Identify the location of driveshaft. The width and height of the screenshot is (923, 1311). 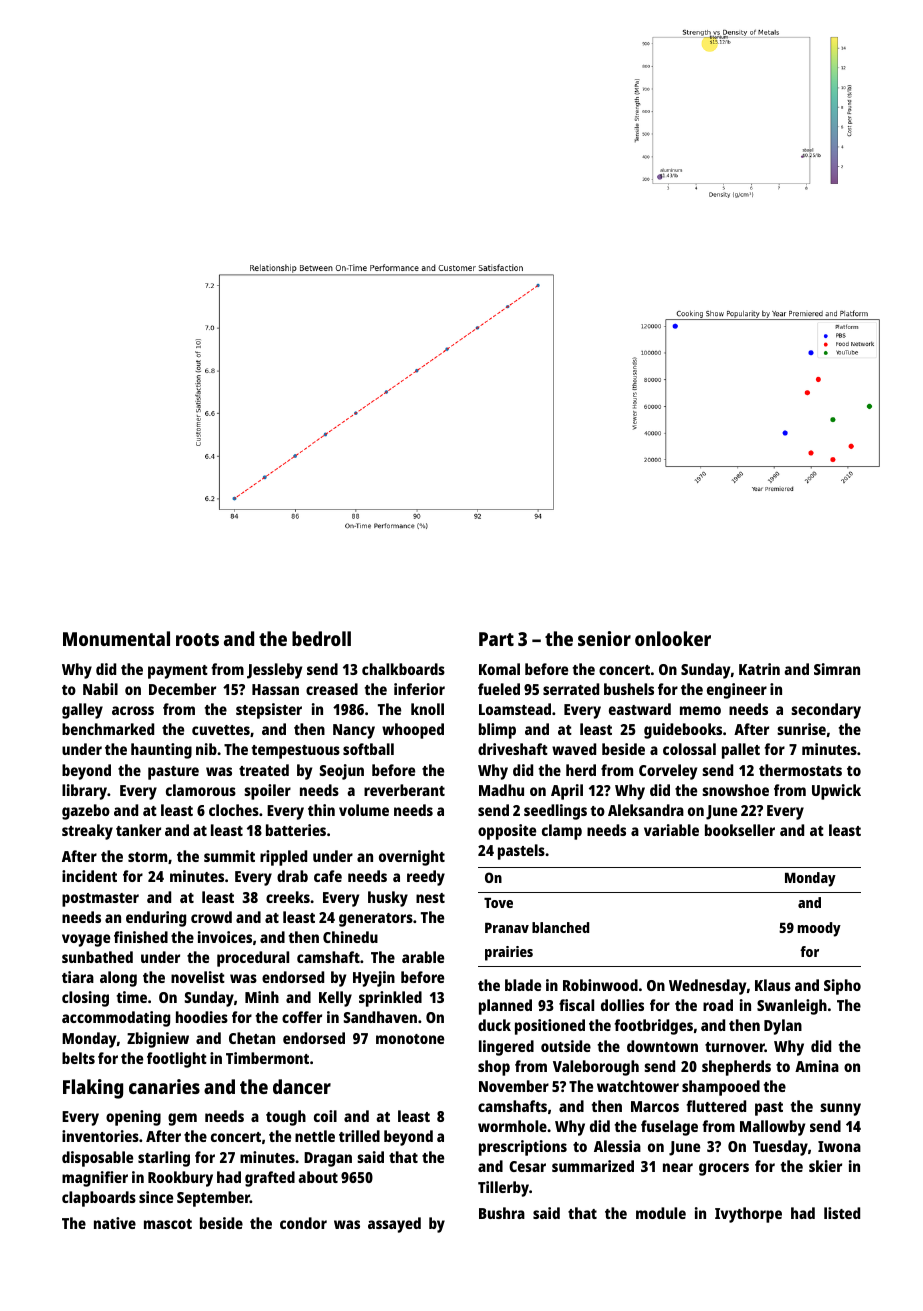
(513, 749).
